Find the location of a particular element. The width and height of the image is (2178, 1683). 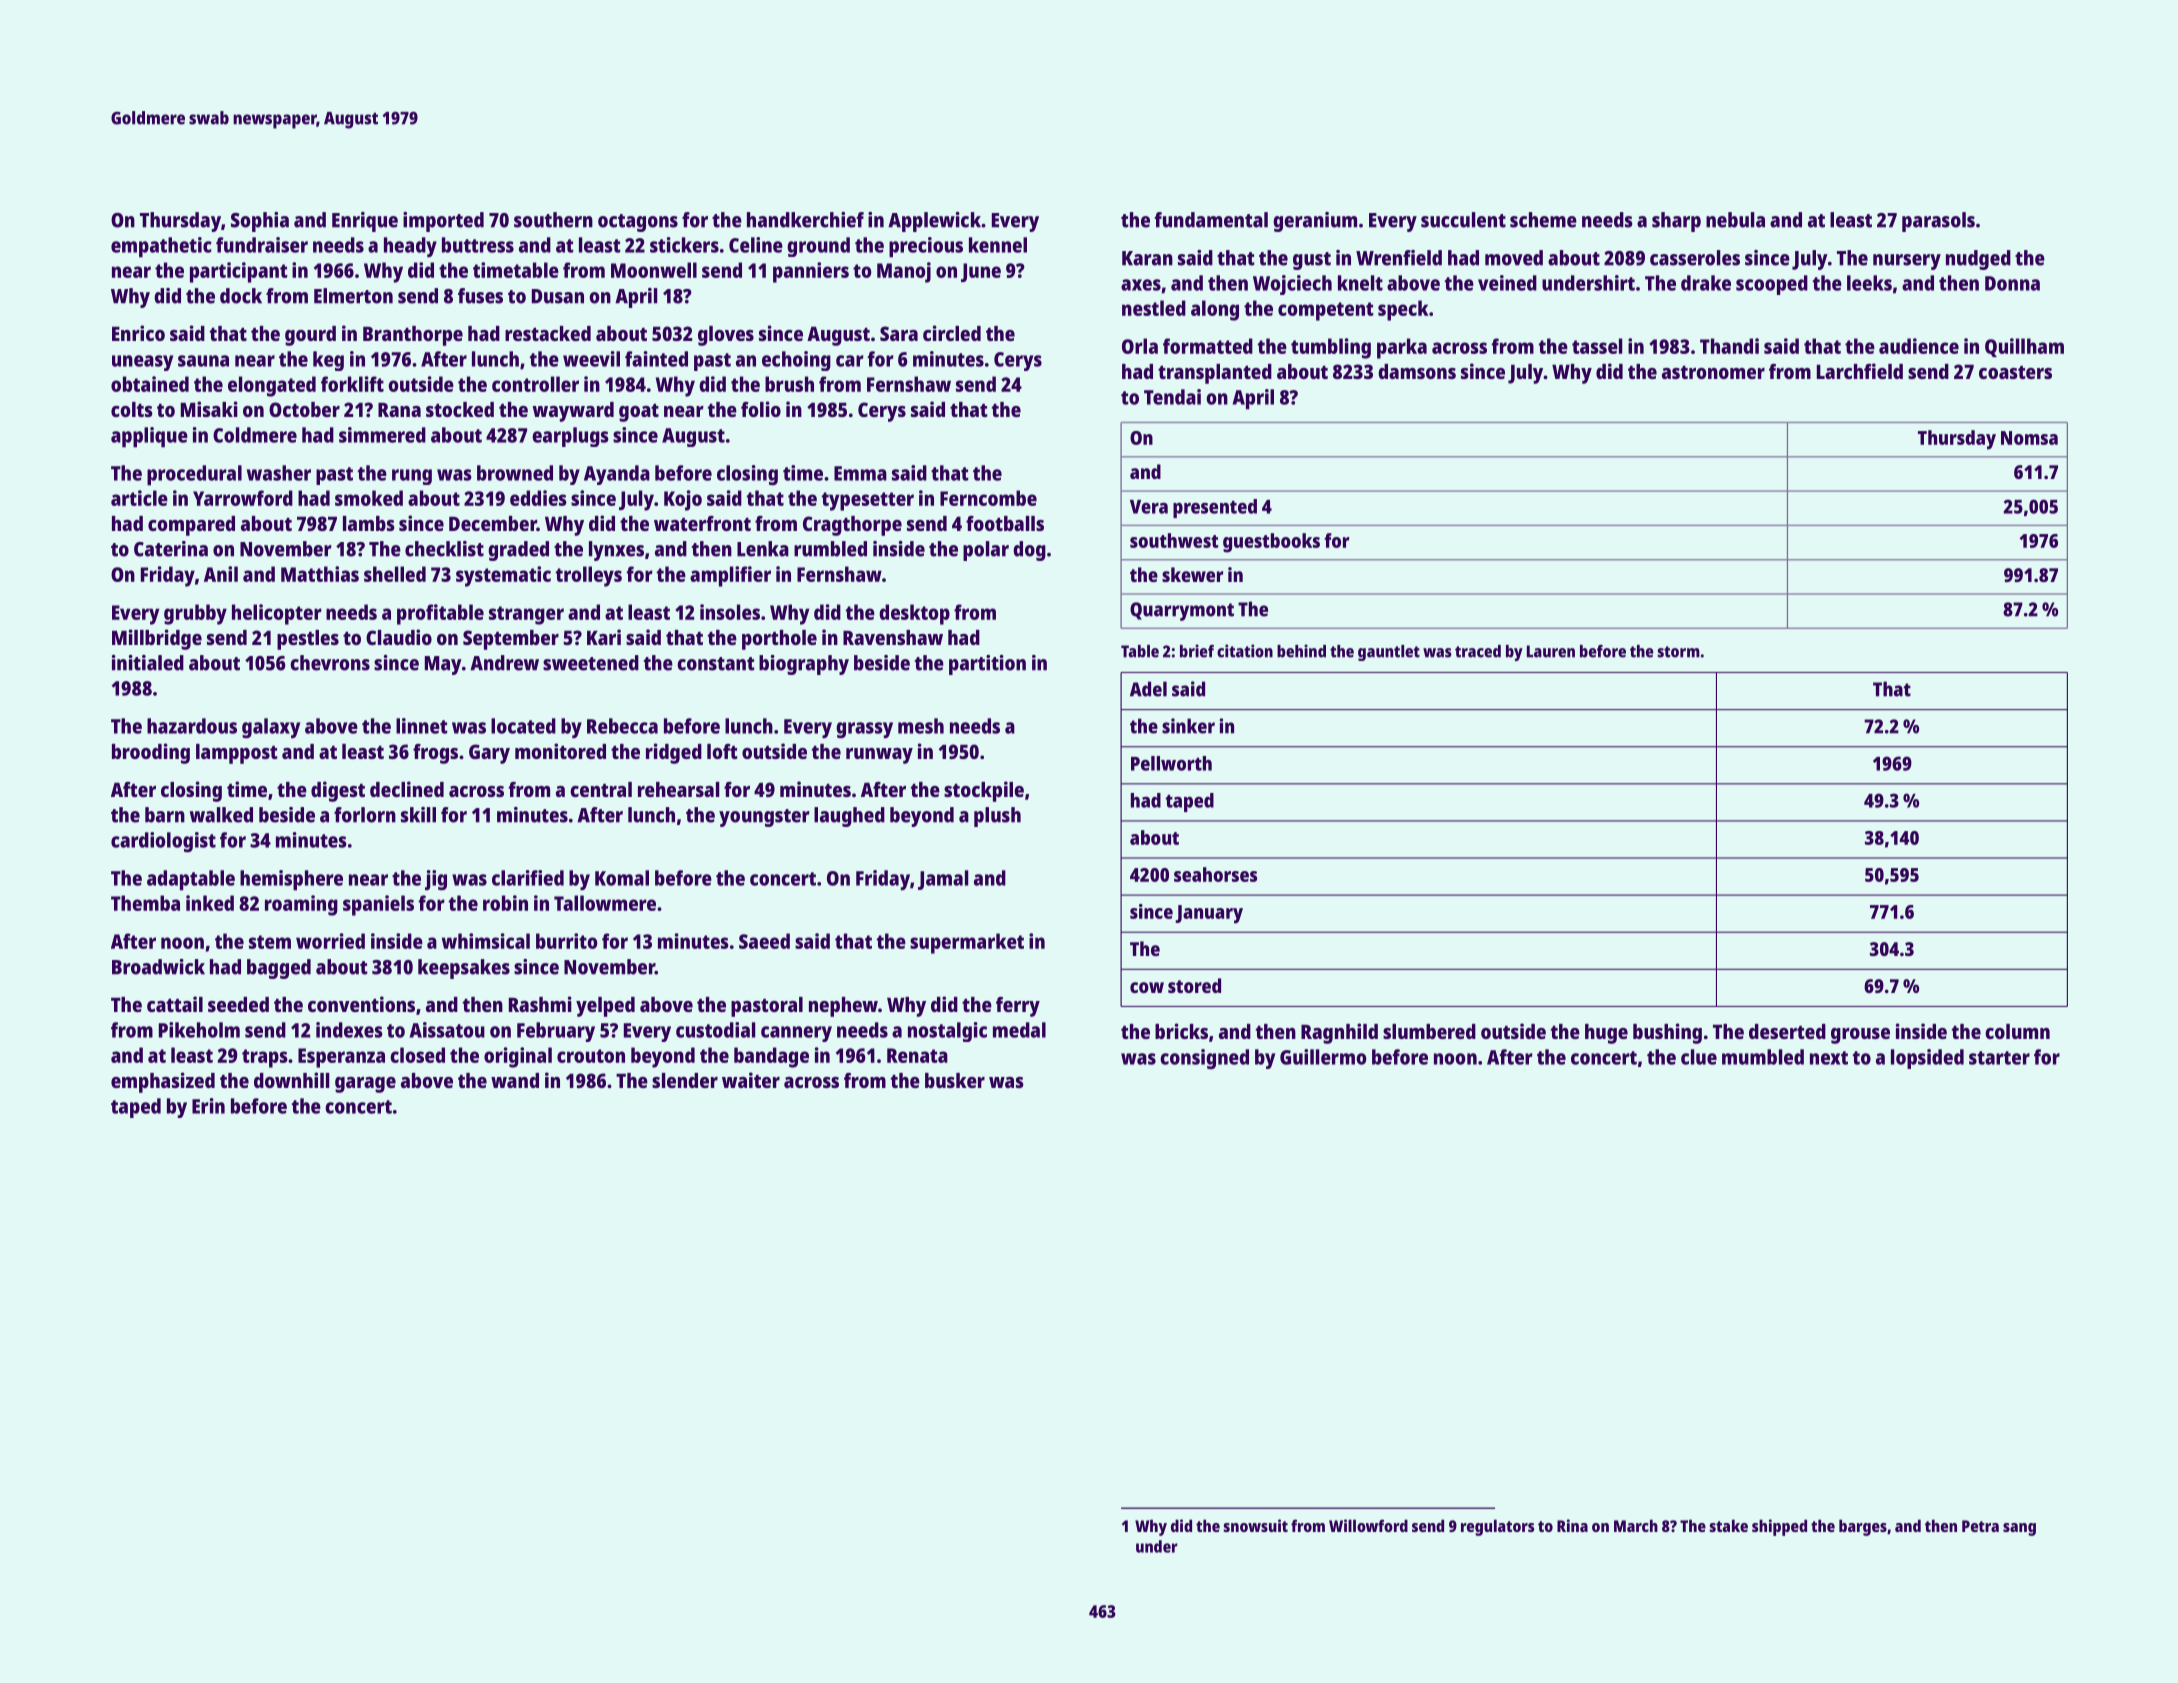

traced is located at coordinates (1478, 651).
